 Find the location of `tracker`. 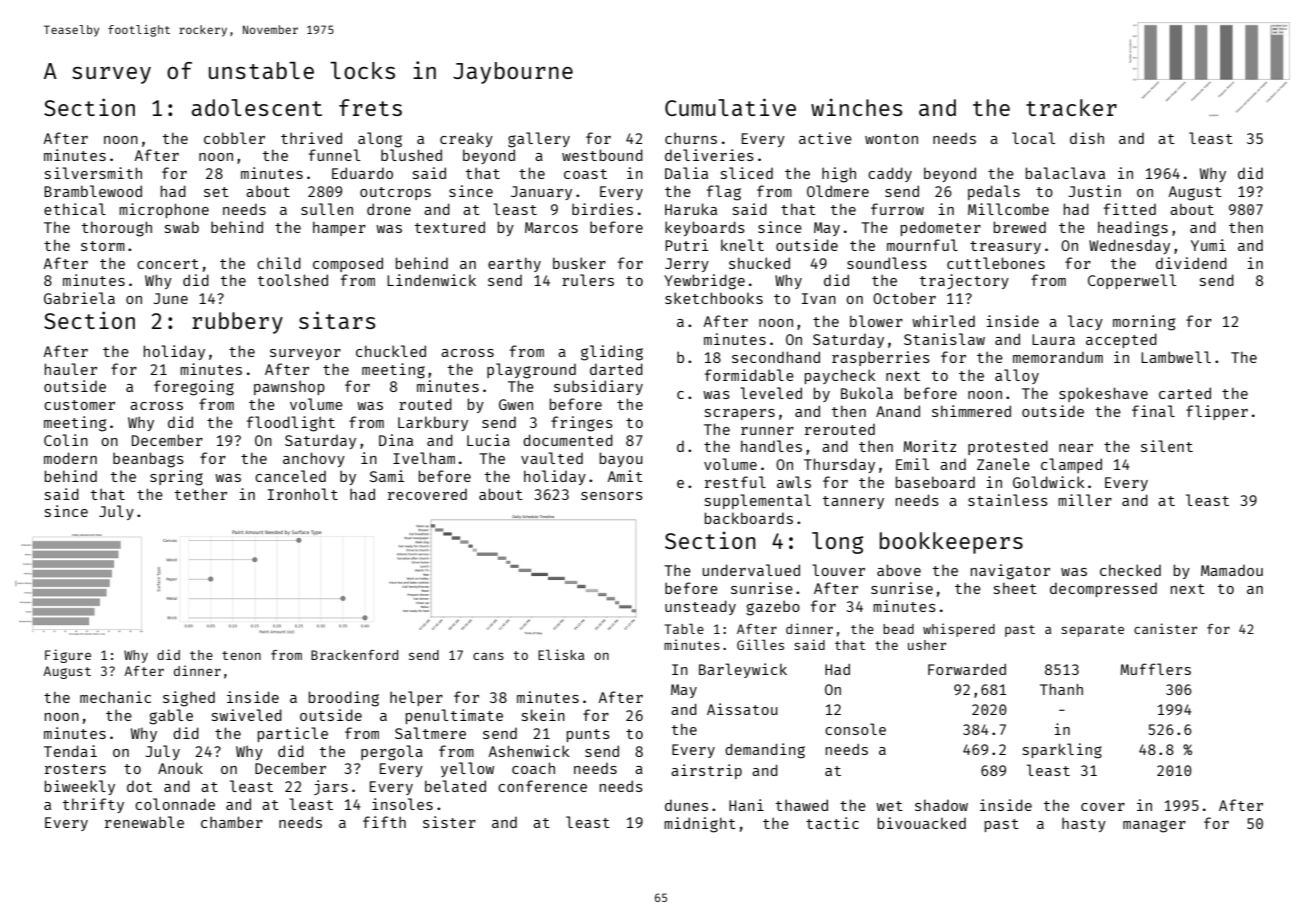

tracker is located at coordinates (1071, 107).
